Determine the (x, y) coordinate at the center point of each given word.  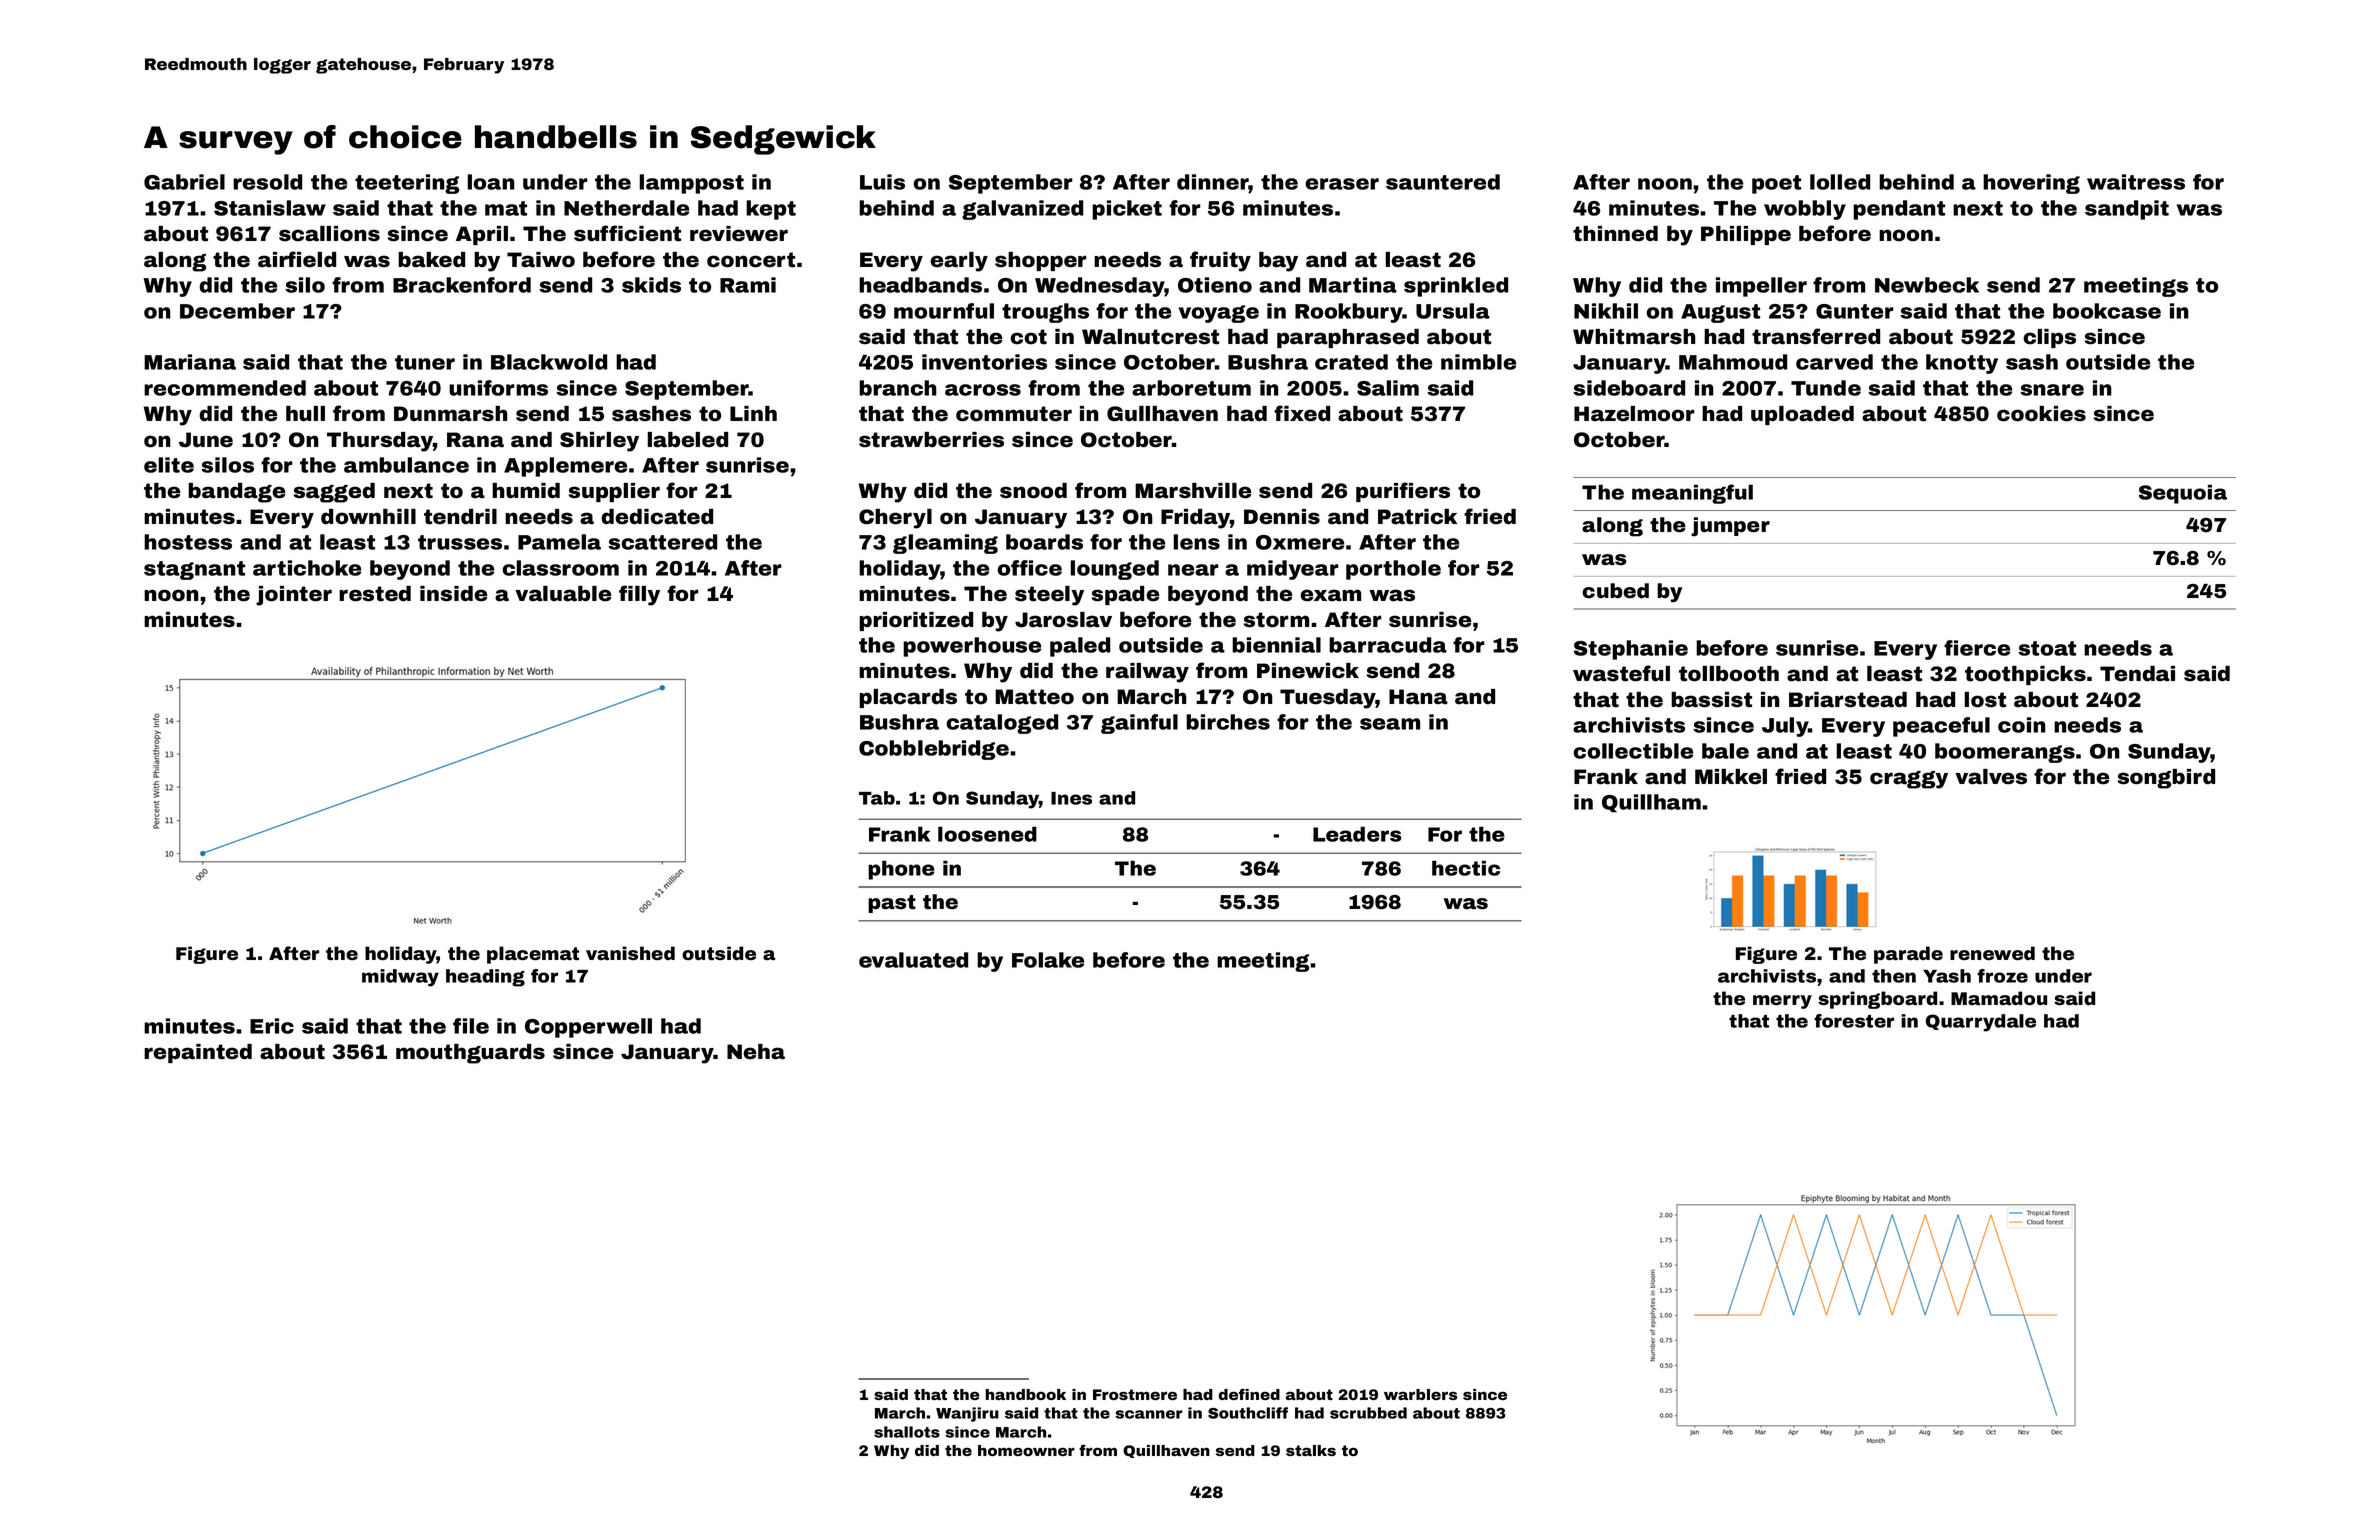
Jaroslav (1063, 620)
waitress (2136, 182)
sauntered (1443, 182)
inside (453, 594)
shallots (907, 1432)
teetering (407, 184)
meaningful (1692, 494)
